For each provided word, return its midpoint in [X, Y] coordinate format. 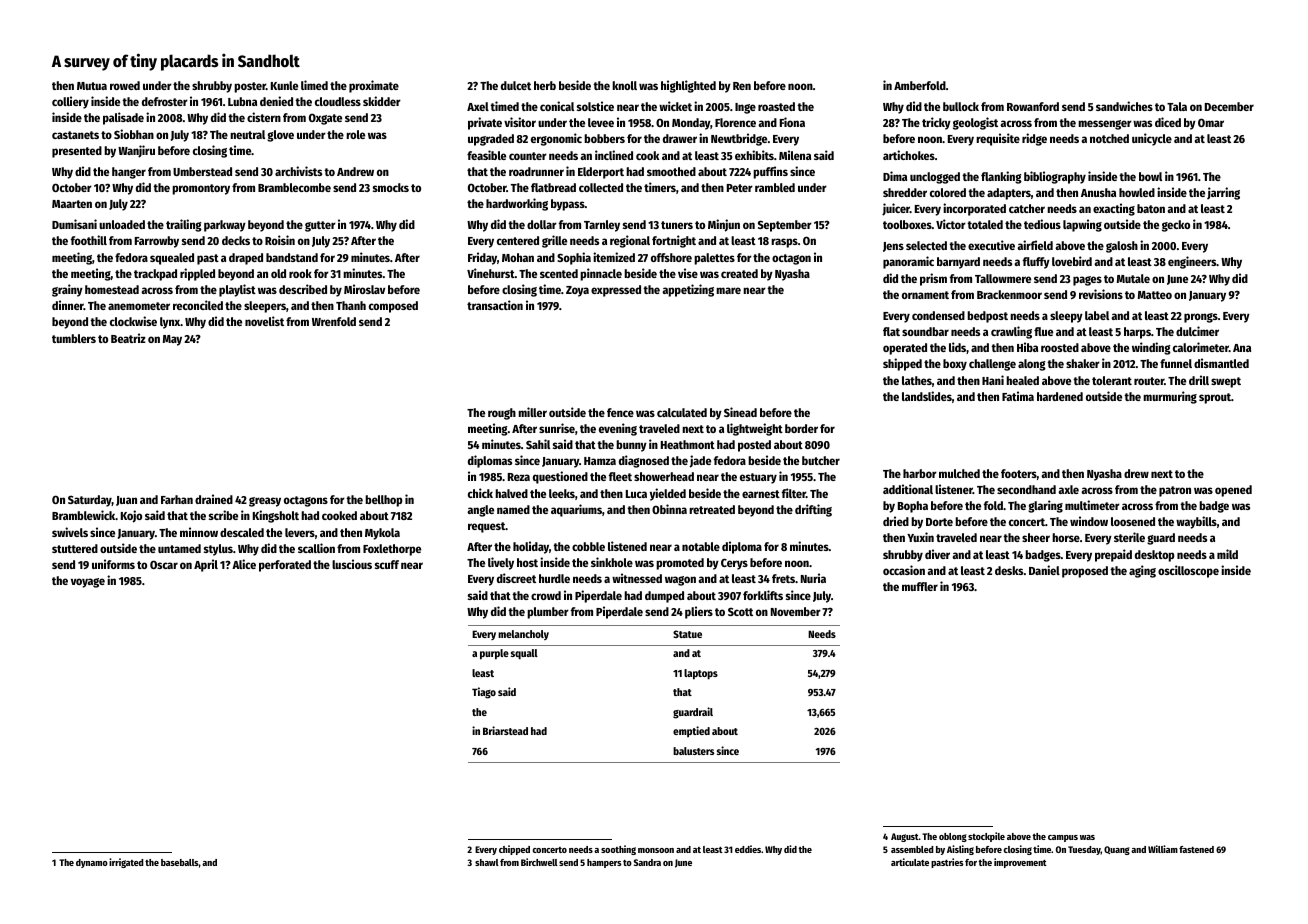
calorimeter [1201, 347]
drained [214, 499]
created [739, 273]
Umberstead [202, 171]
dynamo [92, 863]
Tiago [484, 693]
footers [1019, 473]
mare [728, 290]
